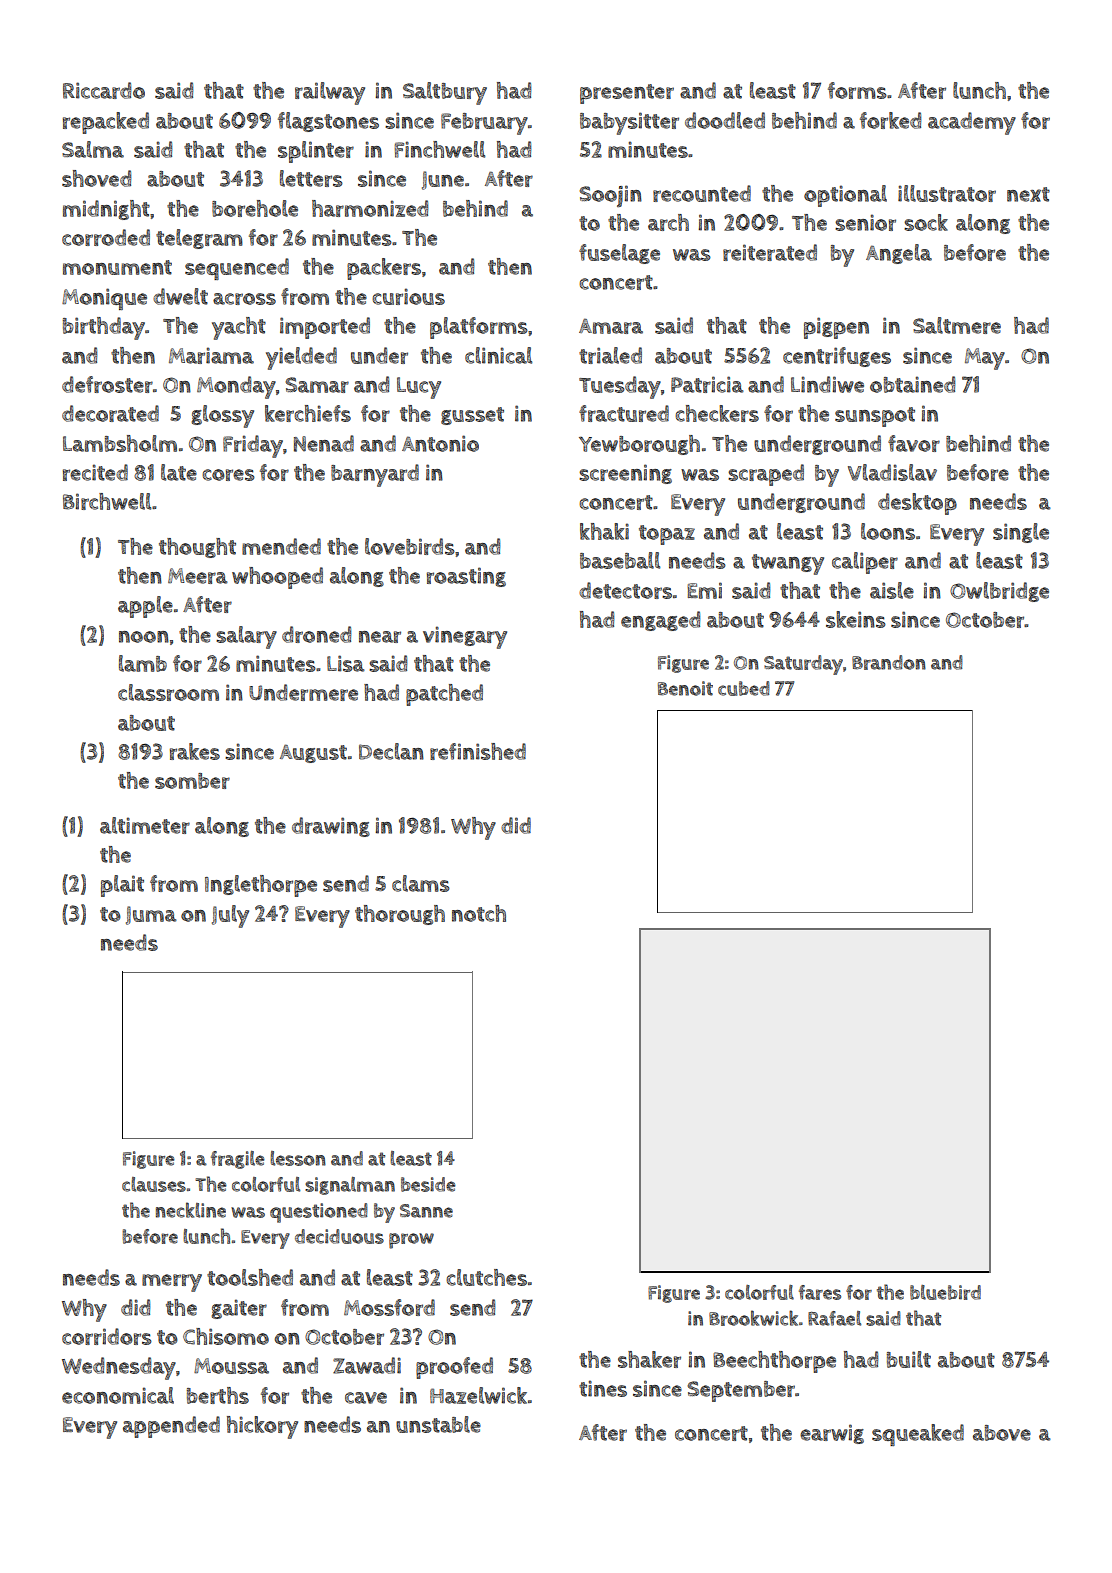 This screenshot has height=1573, width=1112. I want to click on bluebird, so click(945, 1292).
